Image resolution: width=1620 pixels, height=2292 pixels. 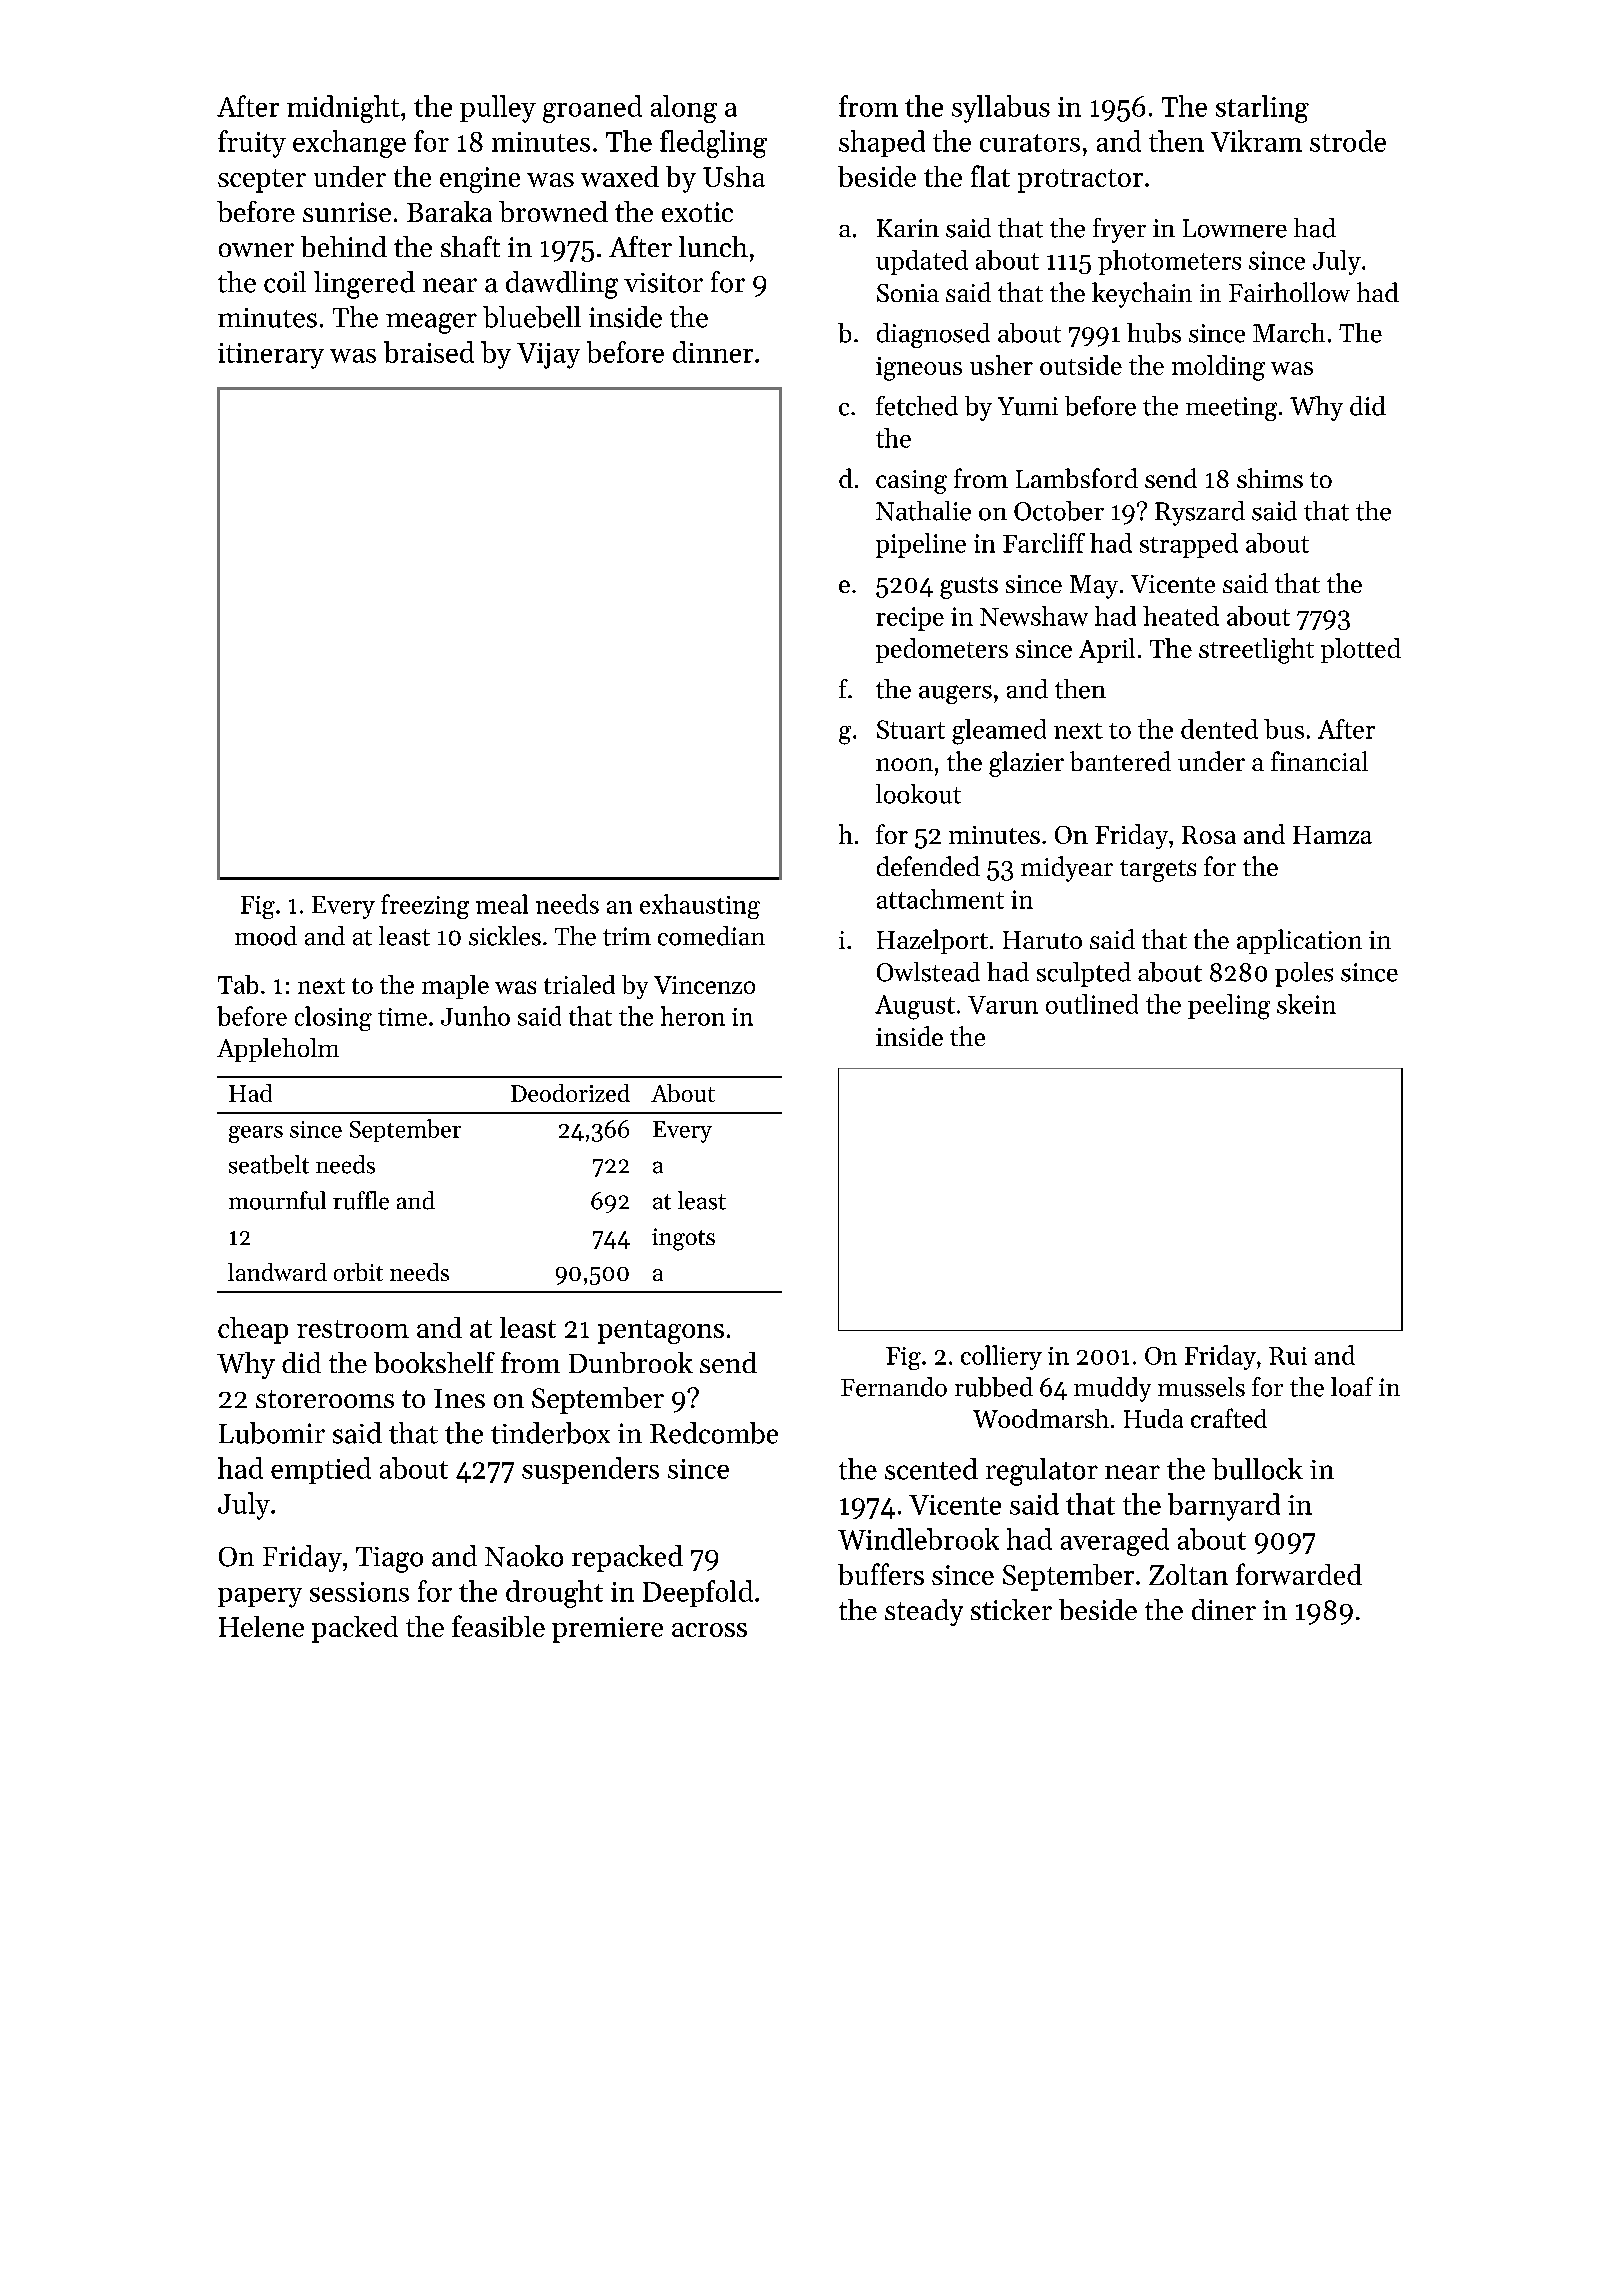 I want to click on itinerary, so click(x=271, y=356).
